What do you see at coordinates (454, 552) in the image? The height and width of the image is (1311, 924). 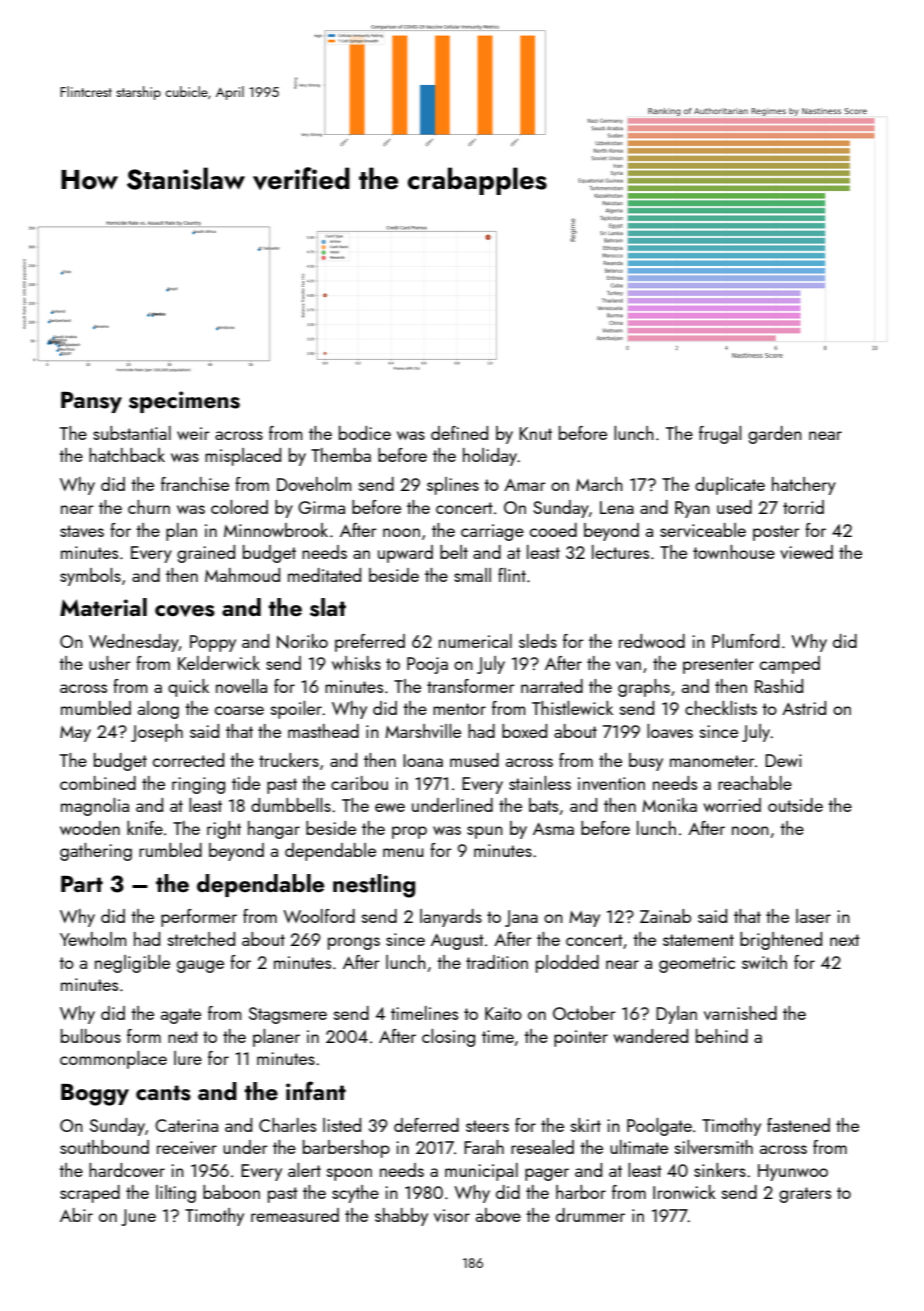 I see `belt` at bounding box center [454, 552].
